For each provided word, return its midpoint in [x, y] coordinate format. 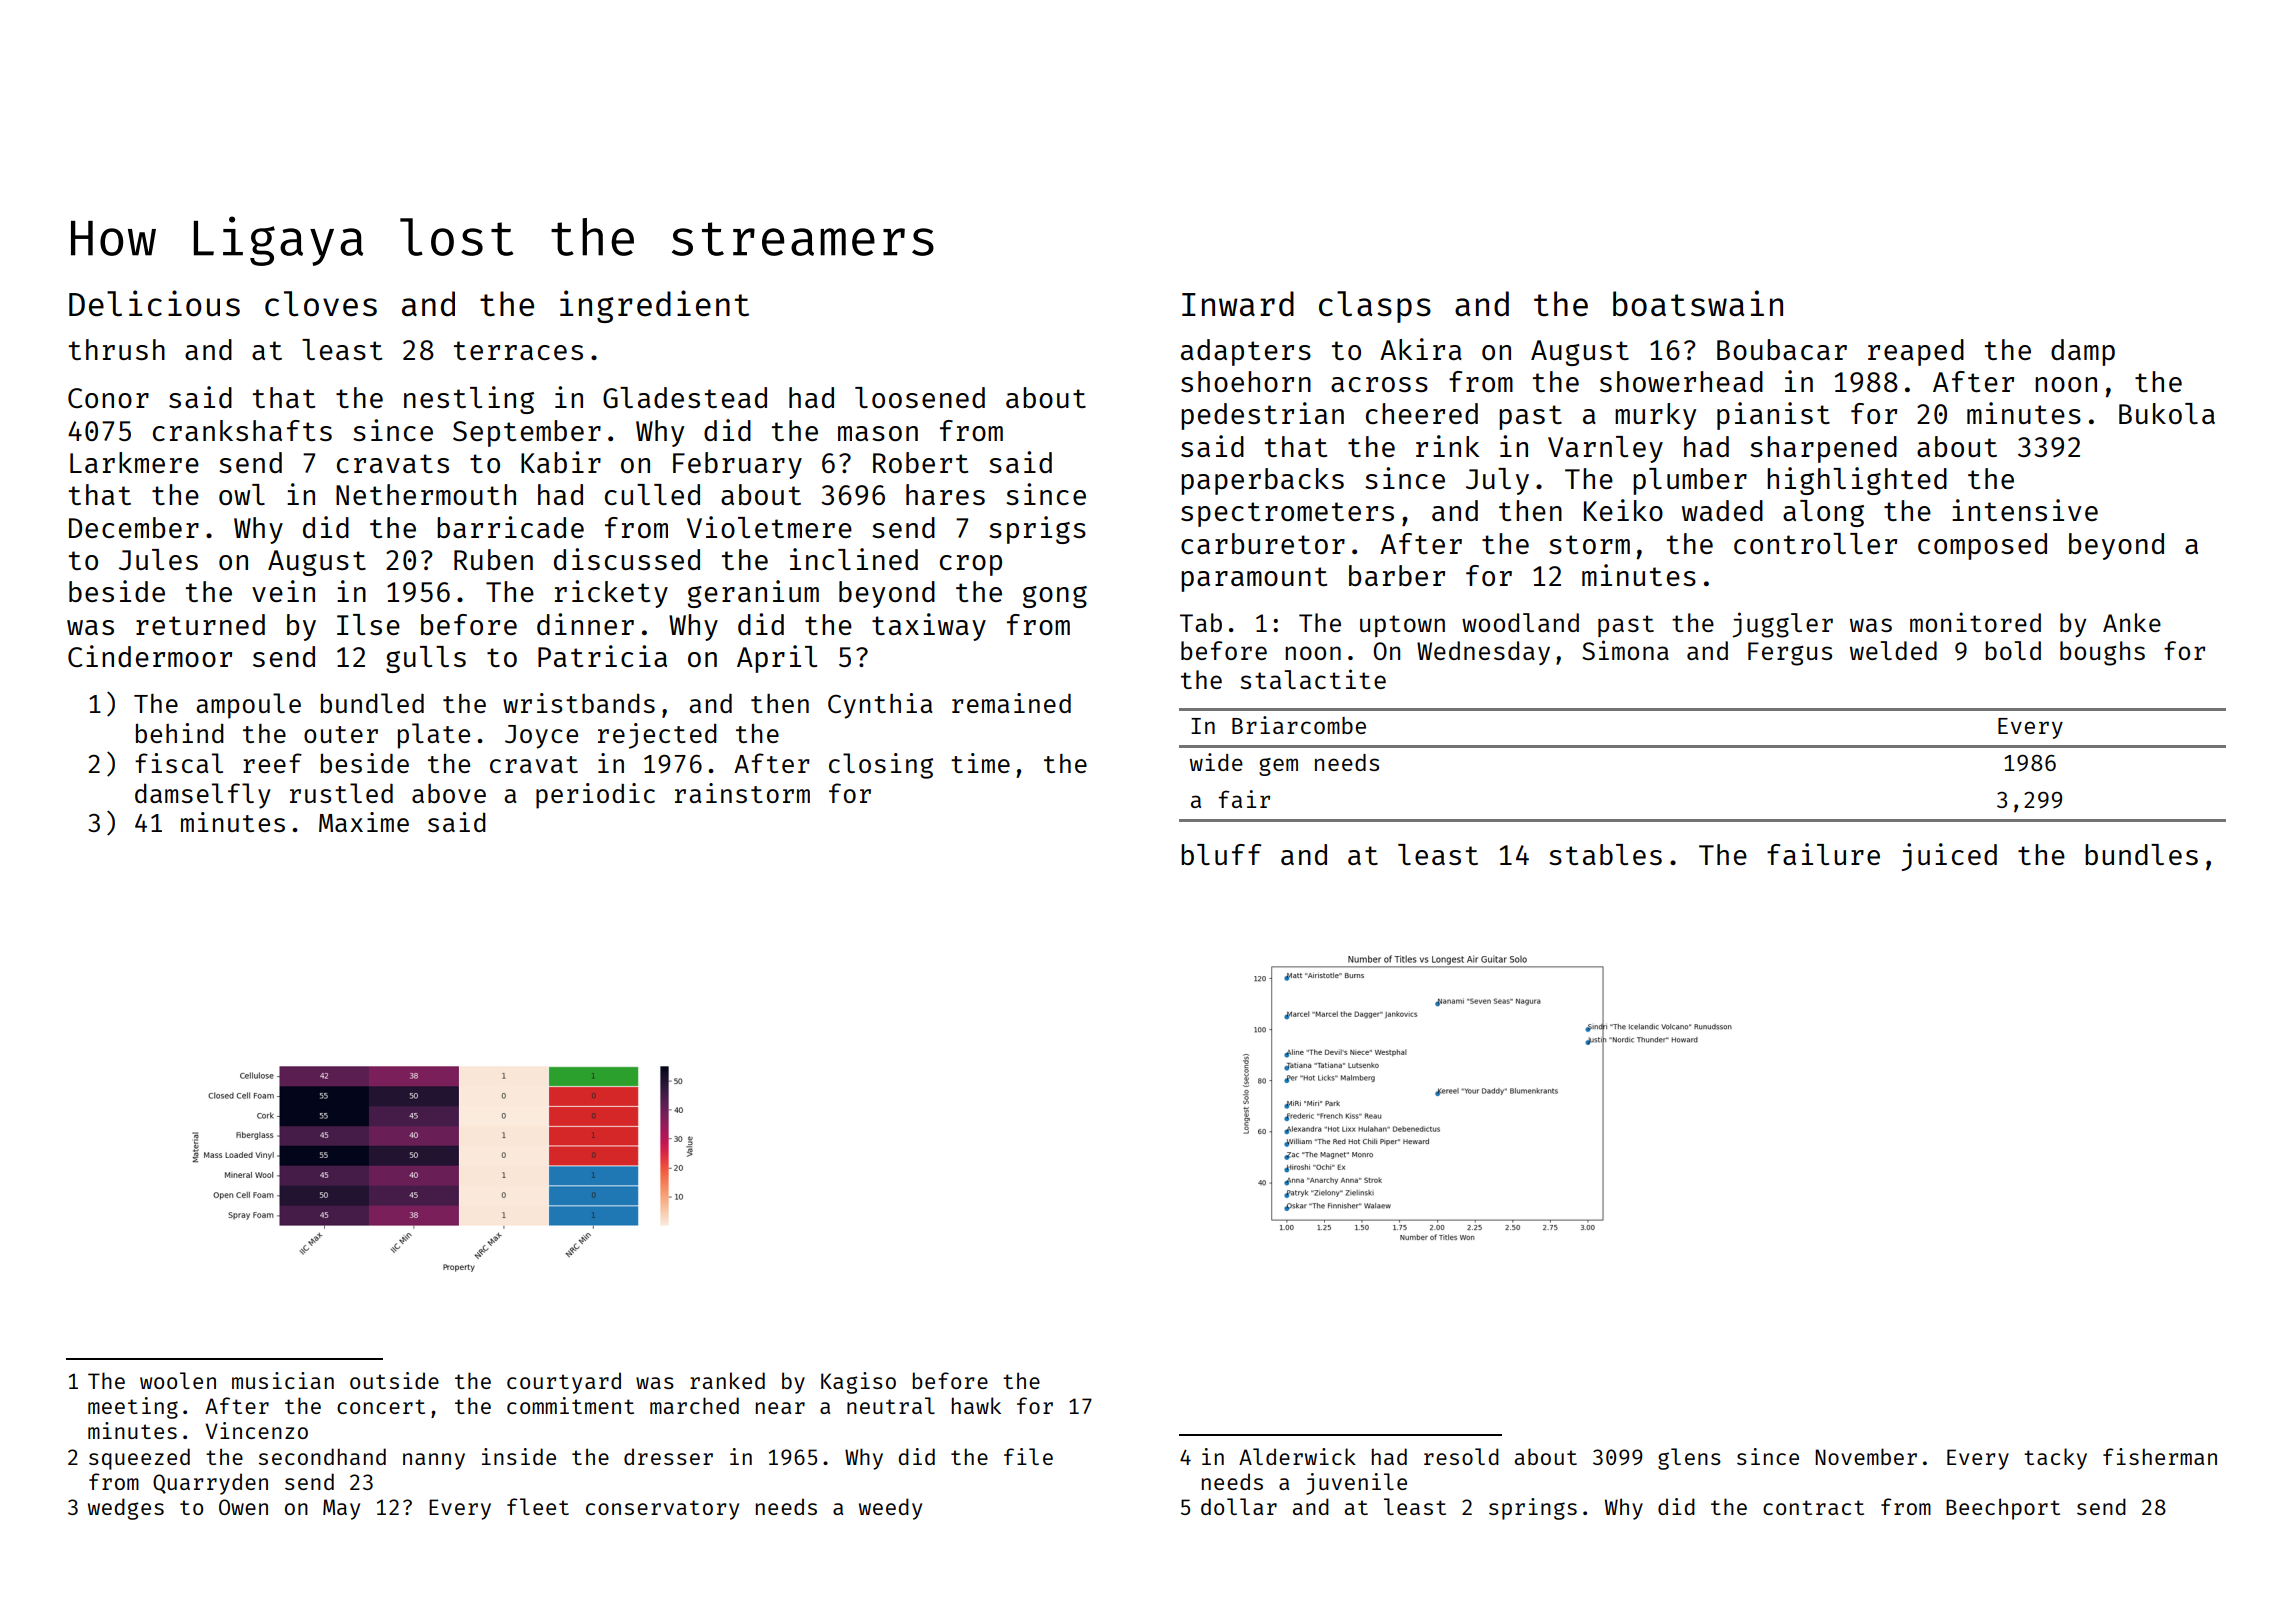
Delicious [154, 303]
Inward [1238, 304]
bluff [1221, 854]
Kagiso [858, 1383]
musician [283, 1380]
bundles [2141, 854]
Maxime [364, 822]
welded [1893, 650]
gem [1278, 767]
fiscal [179, 763]
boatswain [1698, 303]
